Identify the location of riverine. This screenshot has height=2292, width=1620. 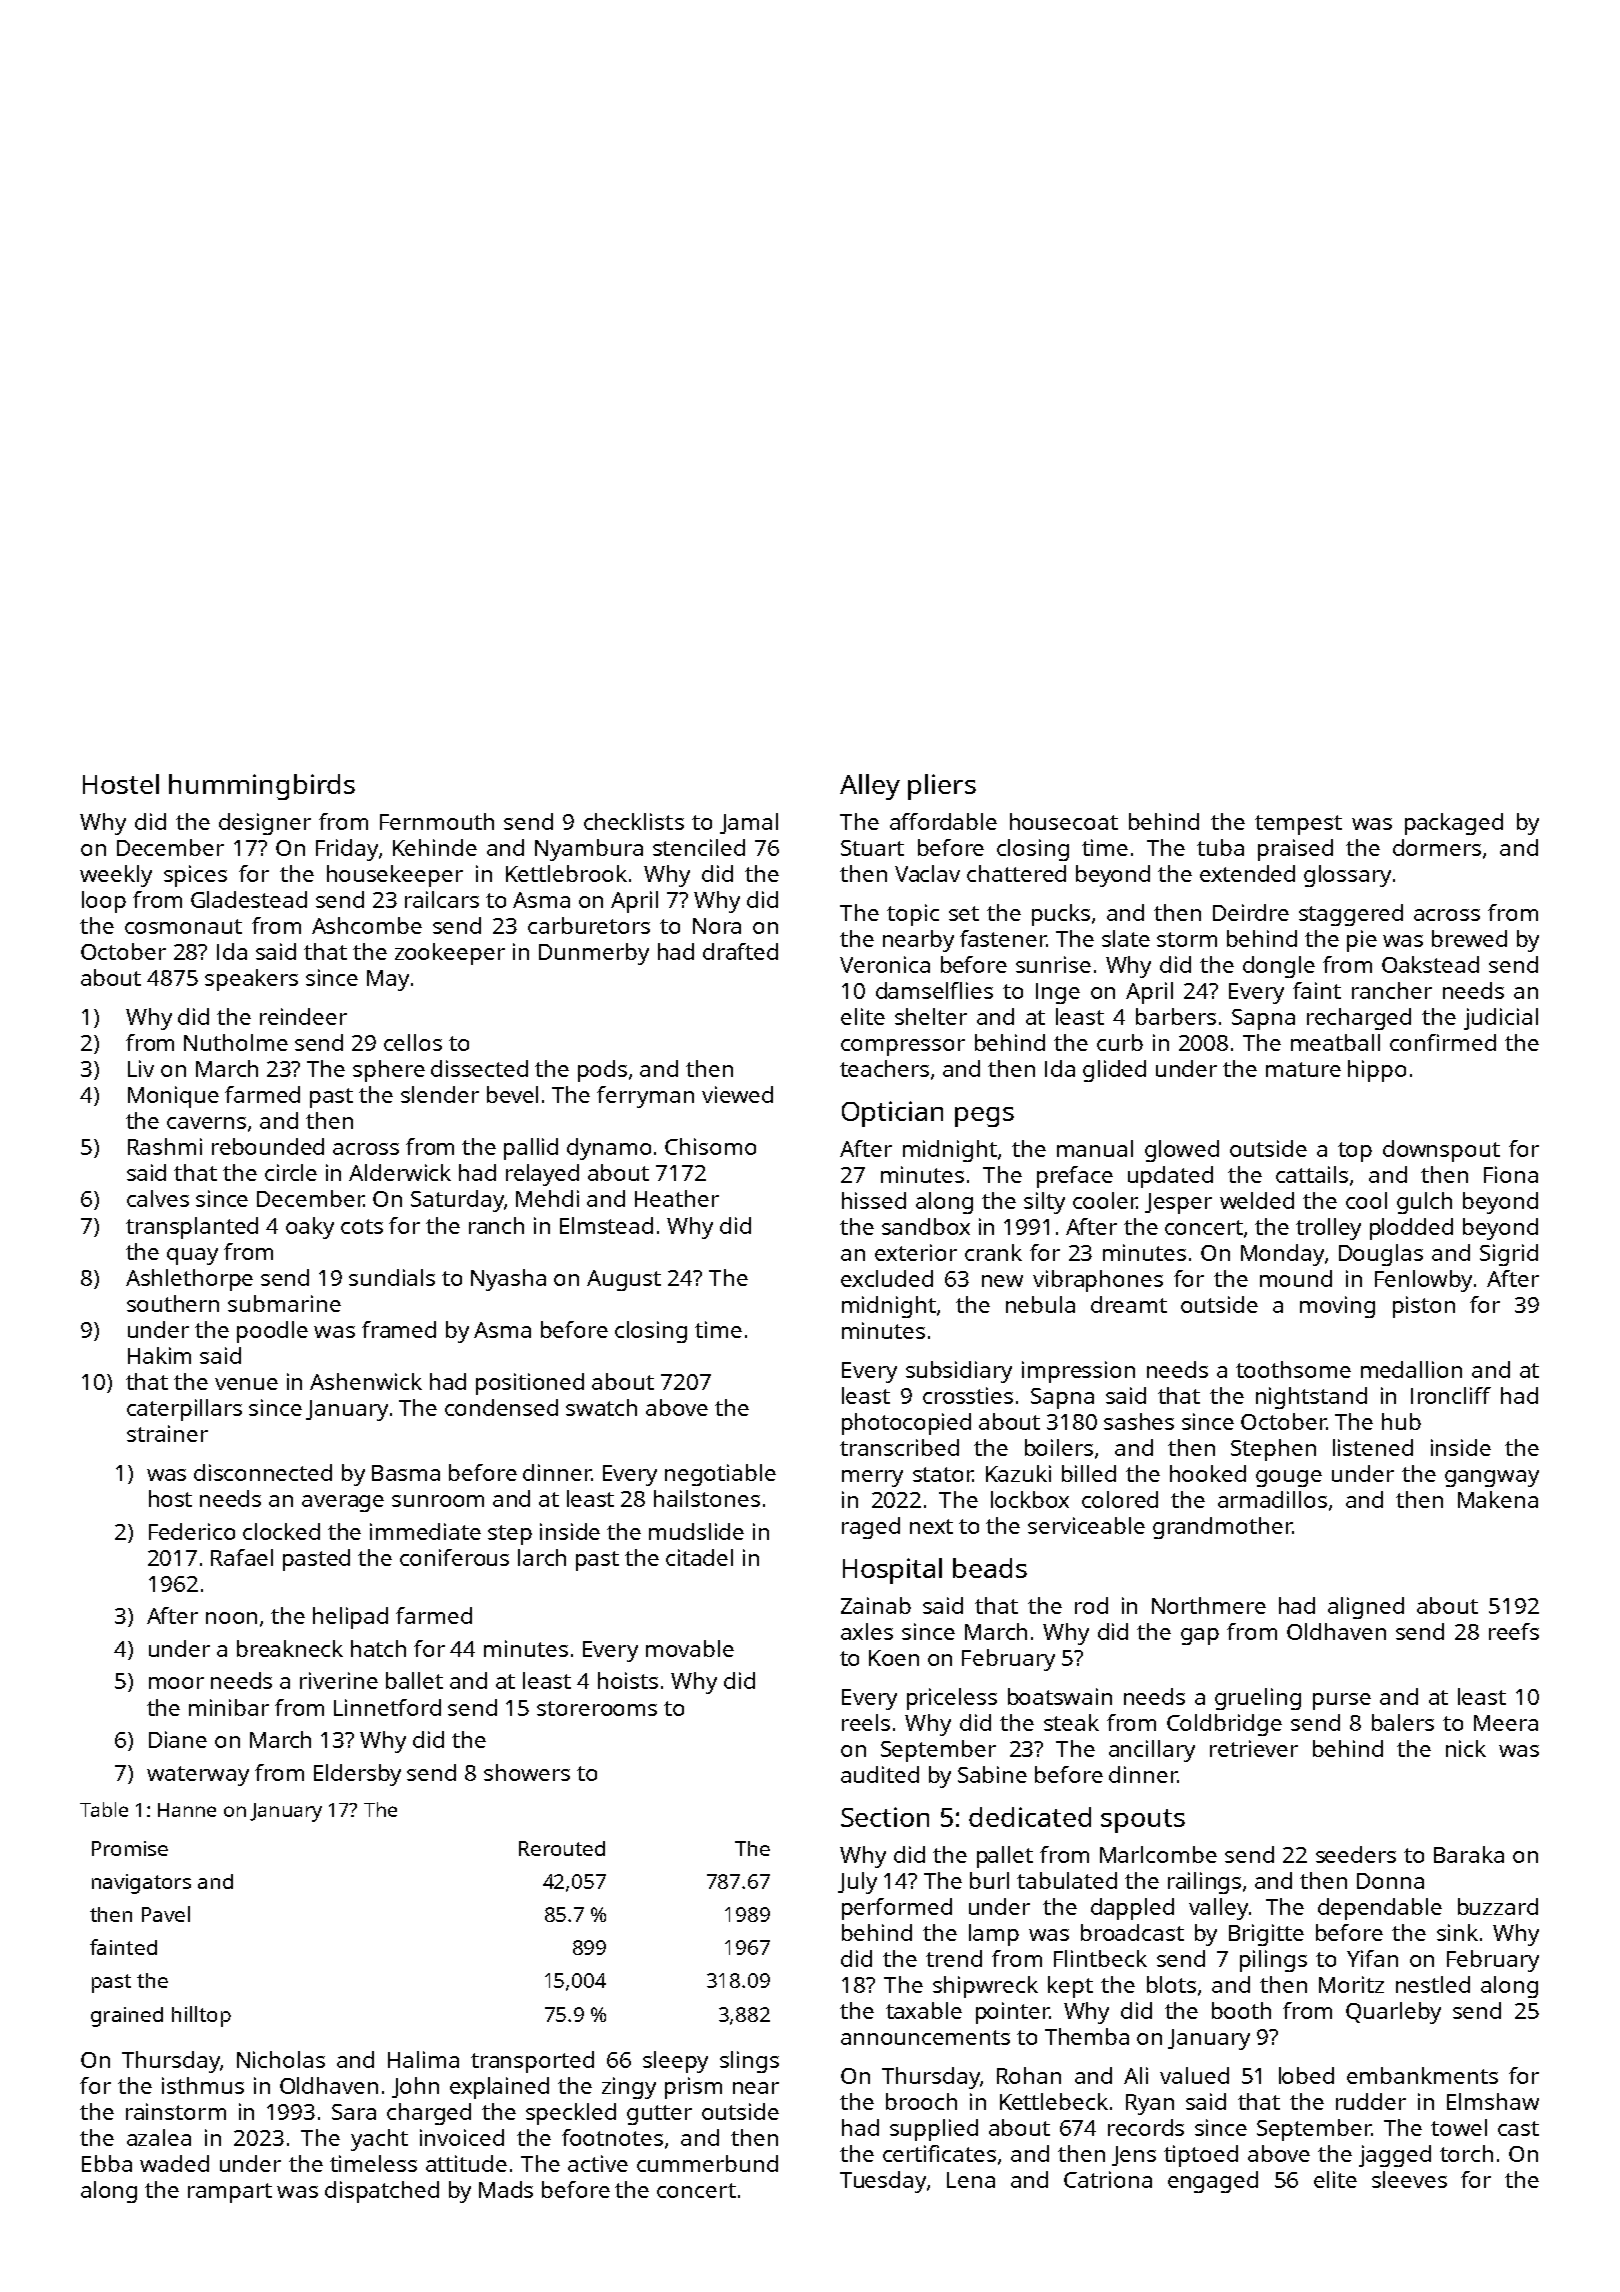
(339, 1680).
